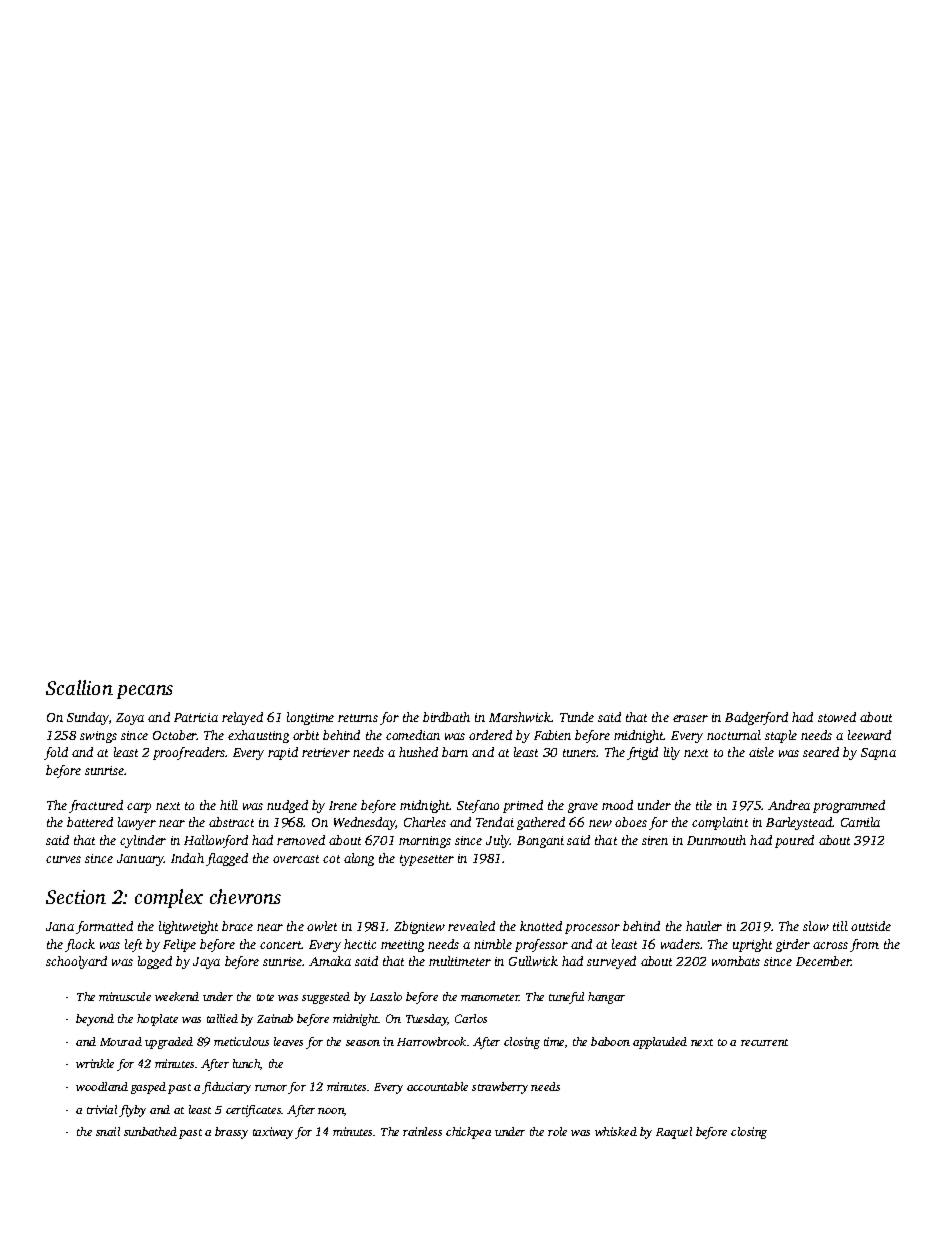 The image size is (952, 1233). What do you see at coordinates (824, 961) in the image?
I see `December` at bounding box center [824, 961].
